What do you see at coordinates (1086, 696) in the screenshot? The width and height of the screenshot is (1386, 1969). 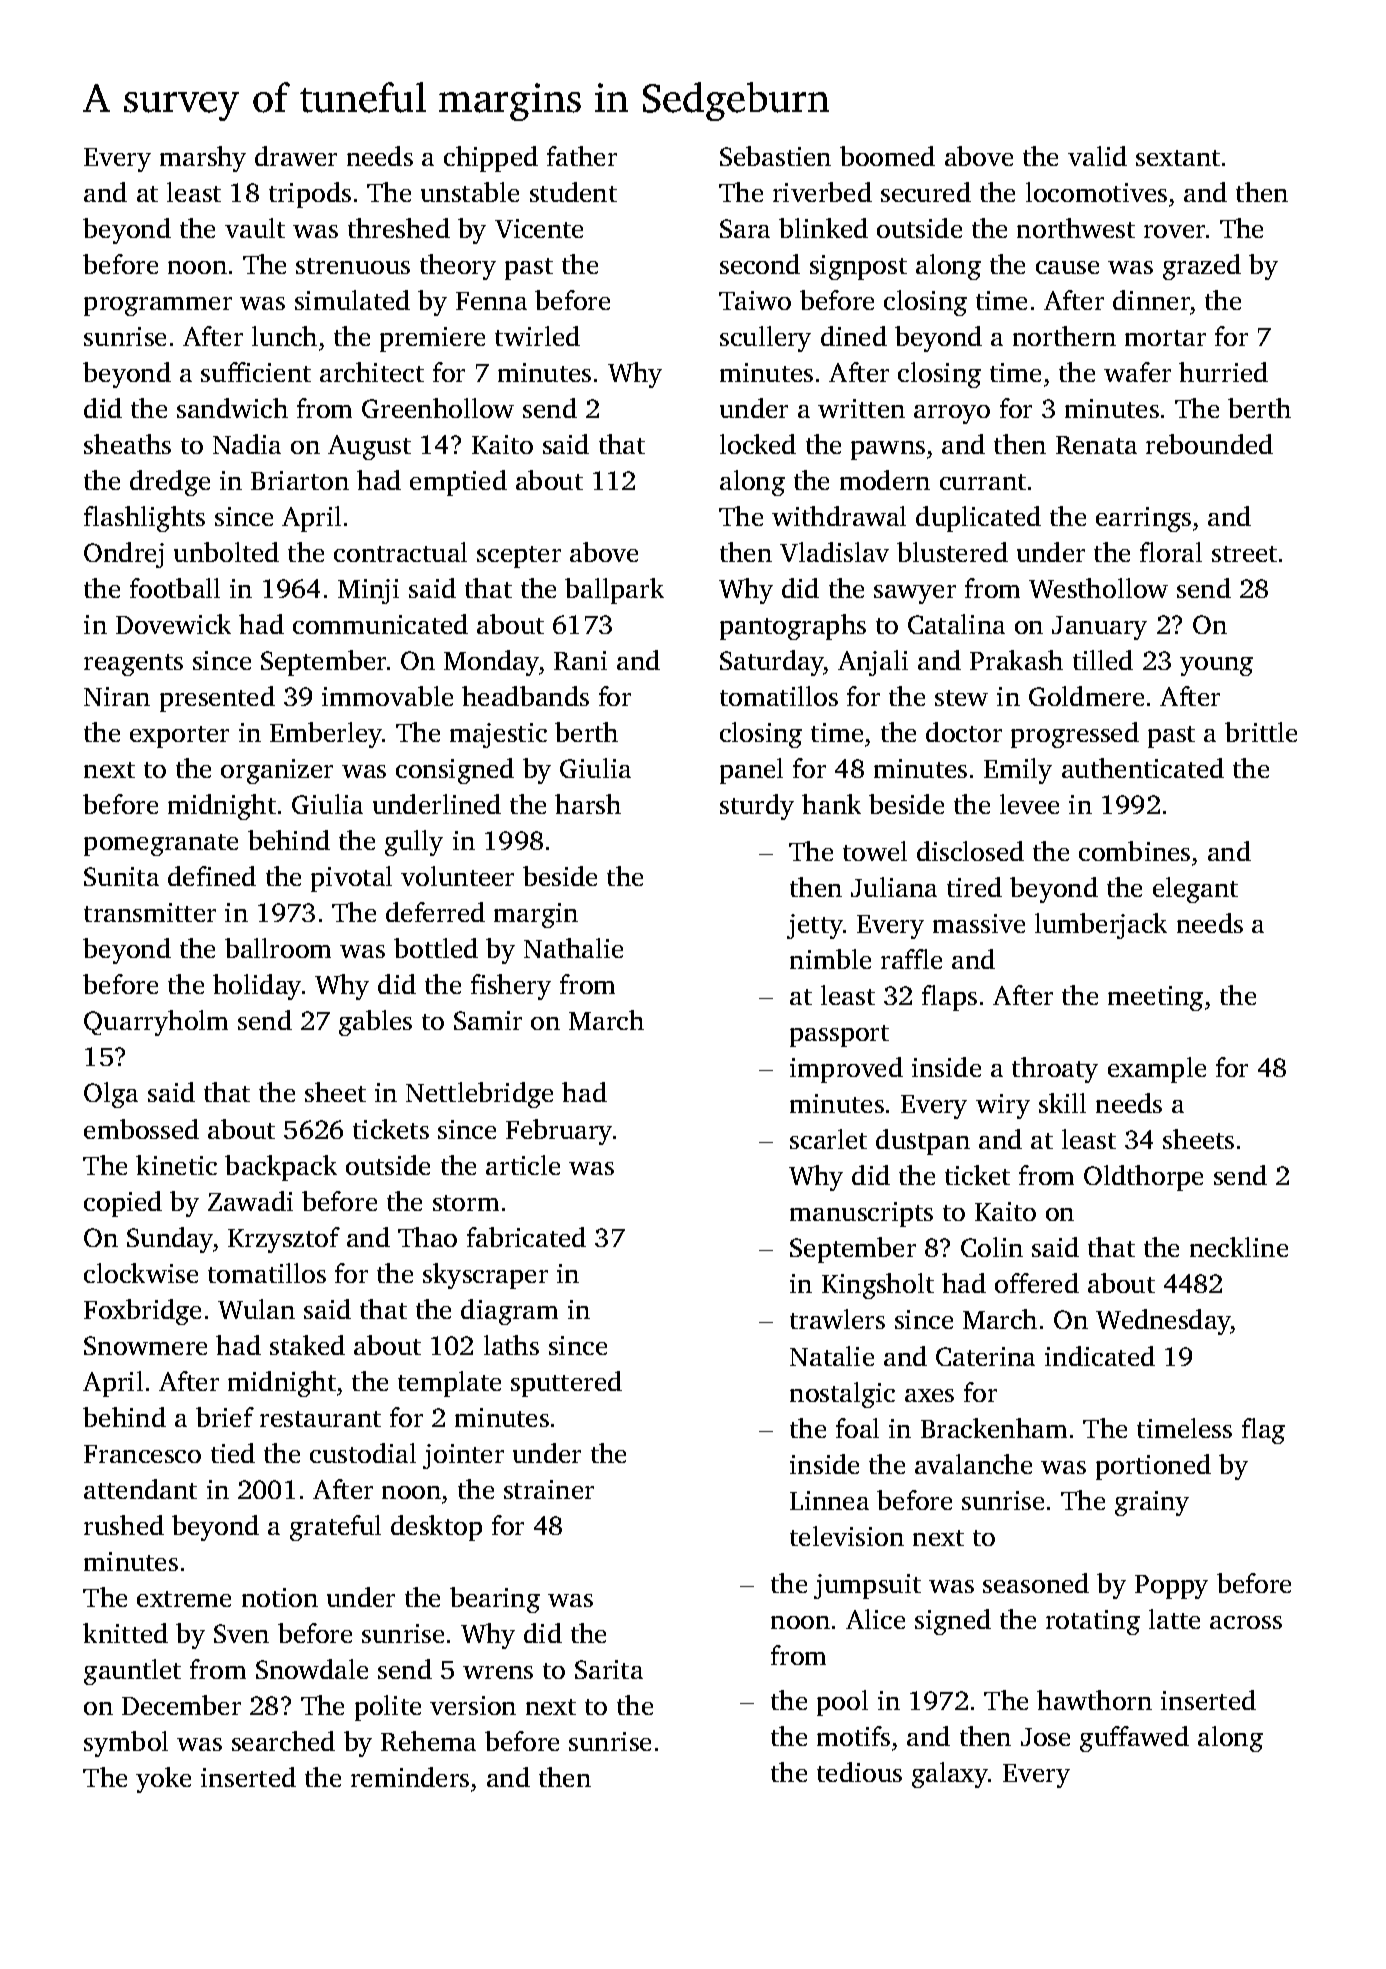 I see `Goldmere` at bounding box center [1086, 696].
